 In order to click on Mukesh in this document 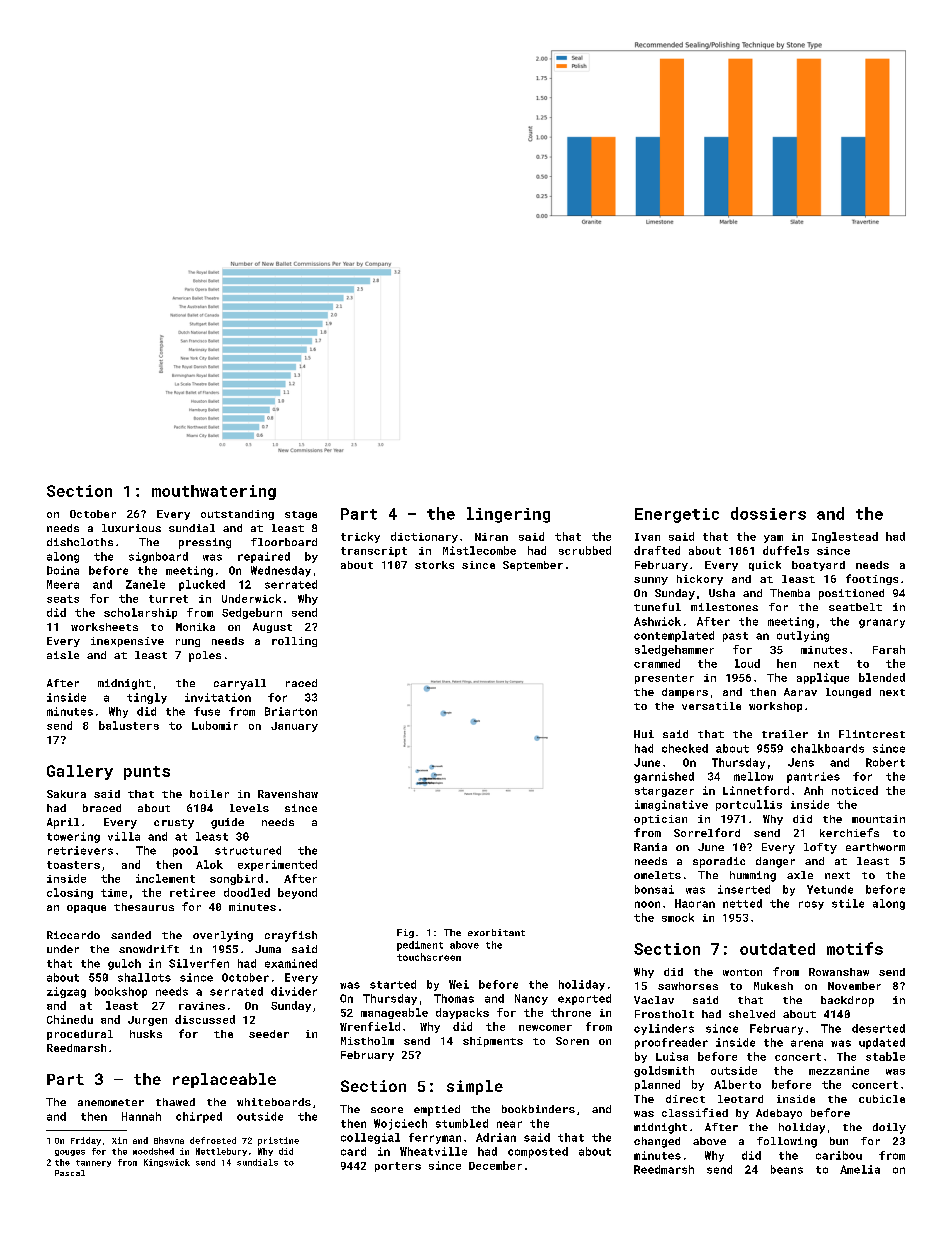, I will do `click(773, 986)`.
